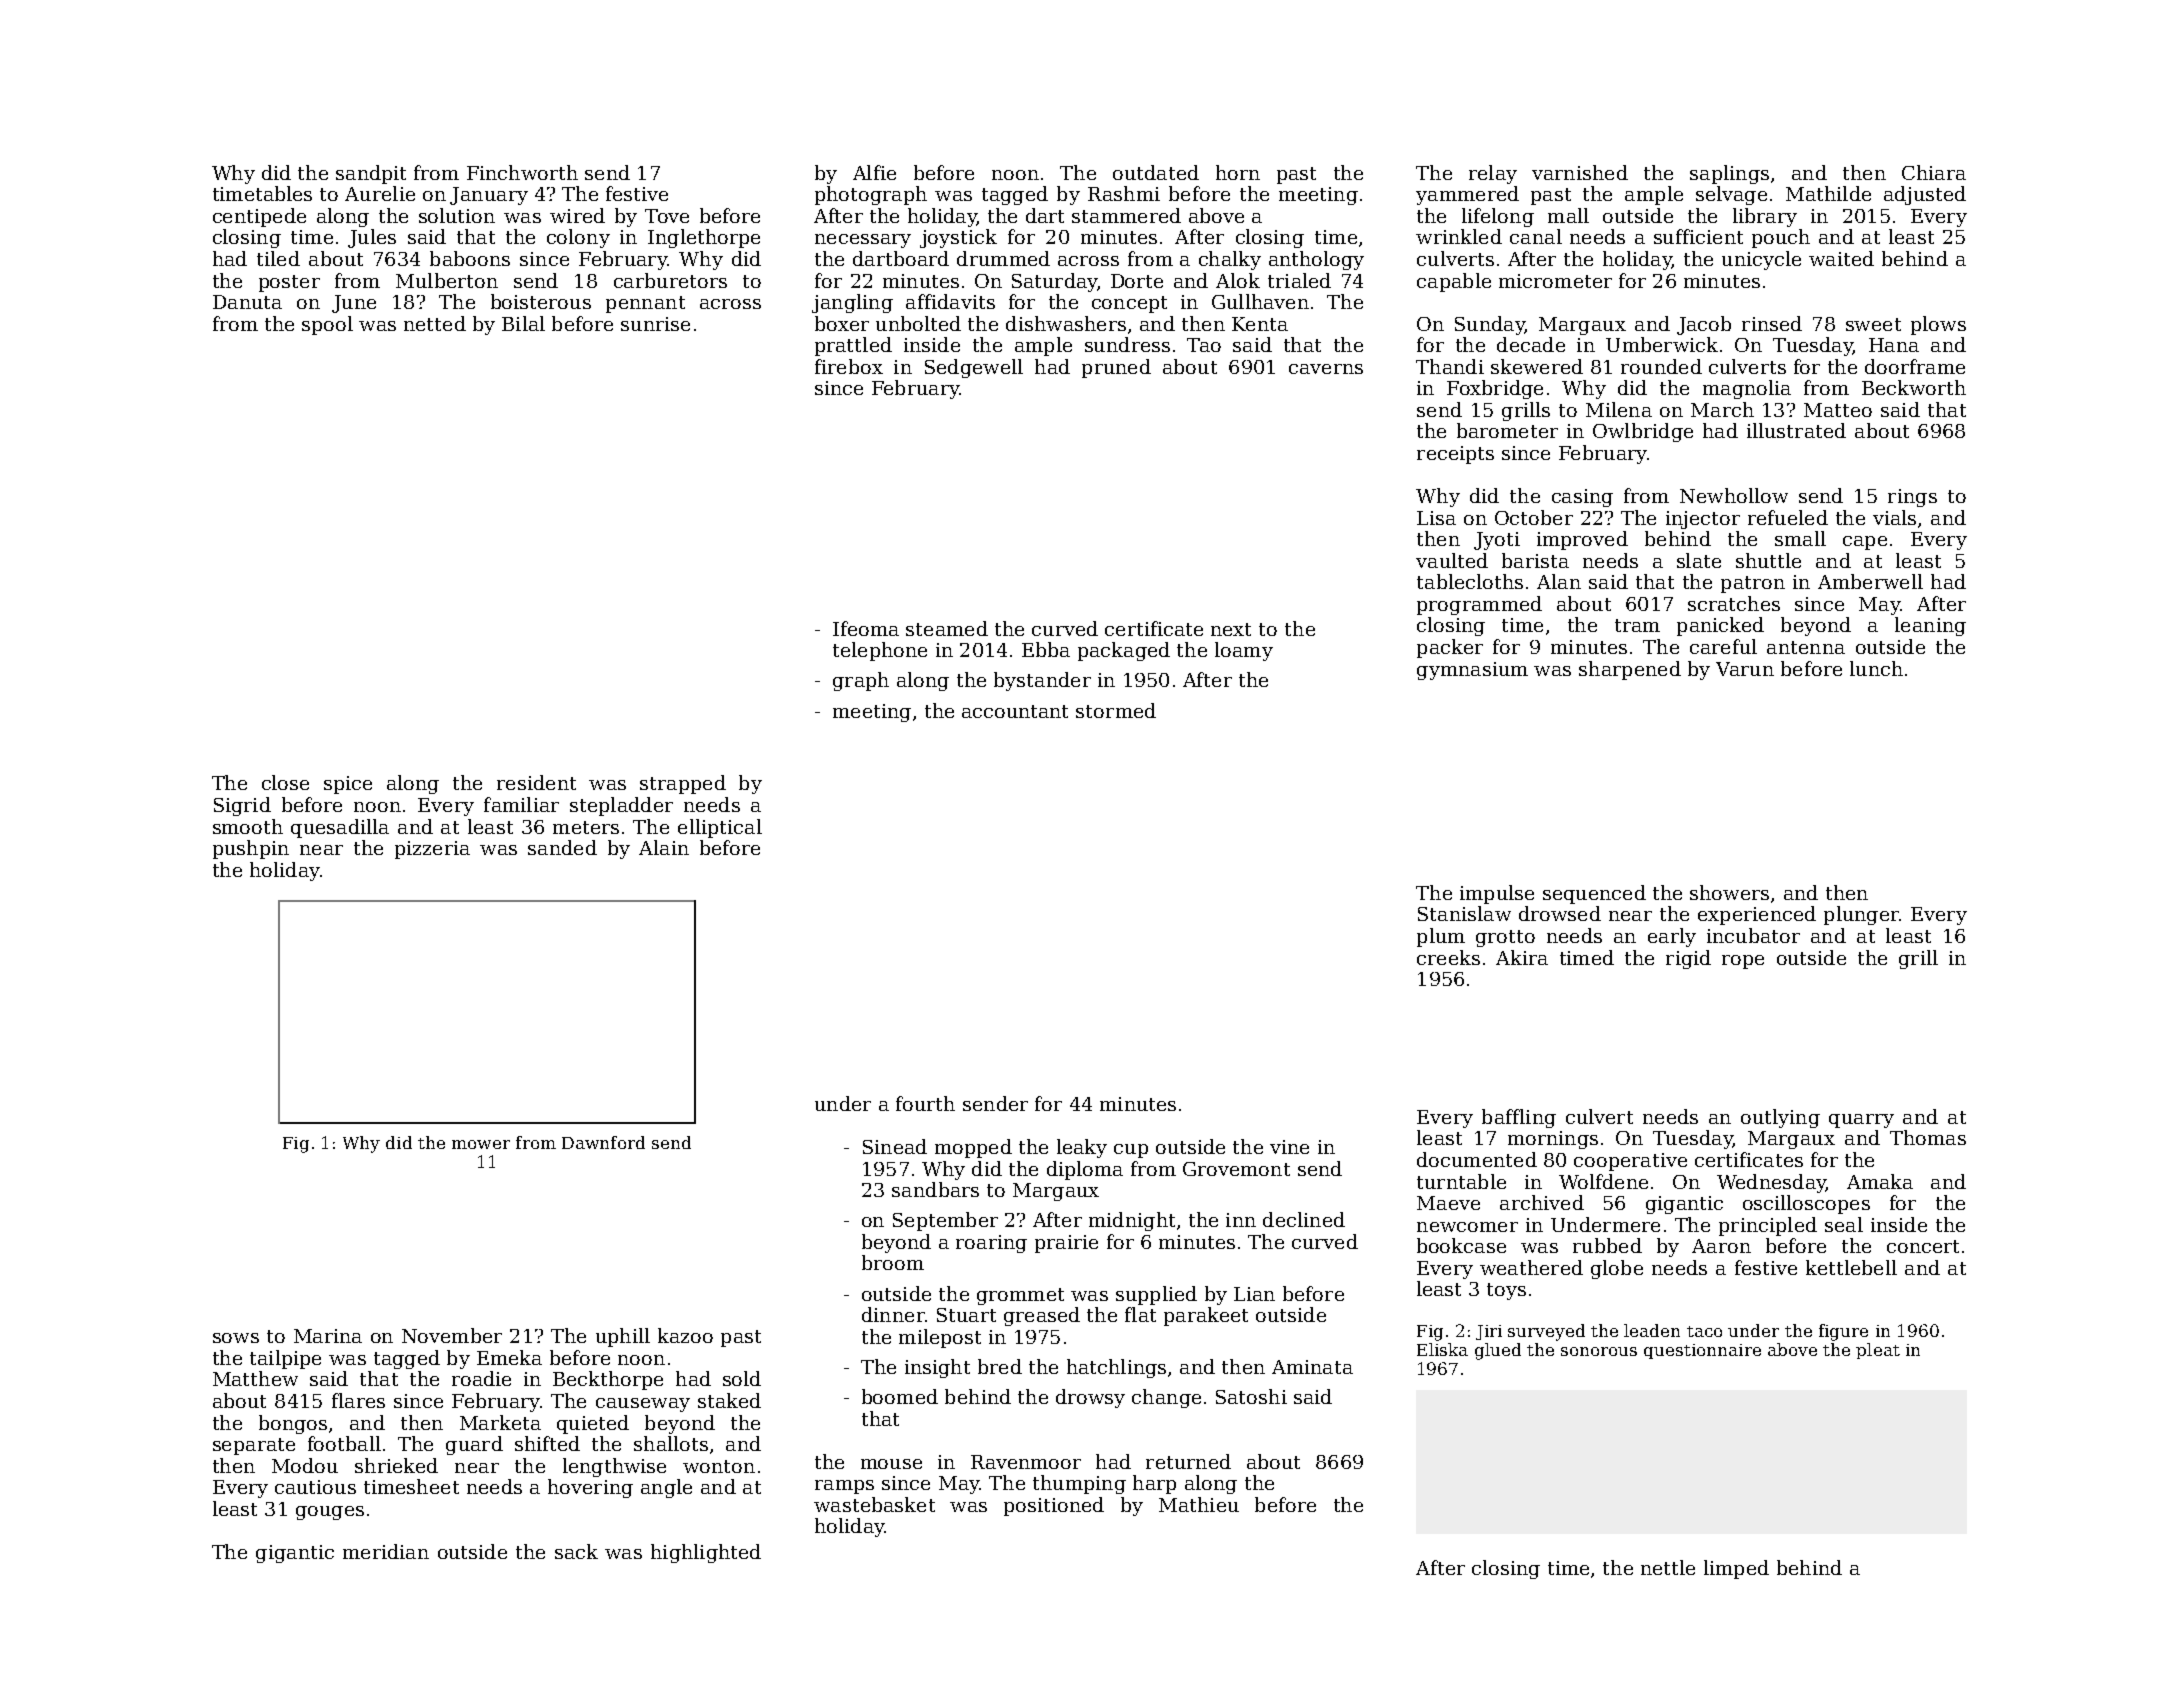 This screenshot has width=2178, height=1683. What do you see at coordinates (285, 1359) in the screenshot?
I see `tailpipe` at bounding box center [285, 1359].
